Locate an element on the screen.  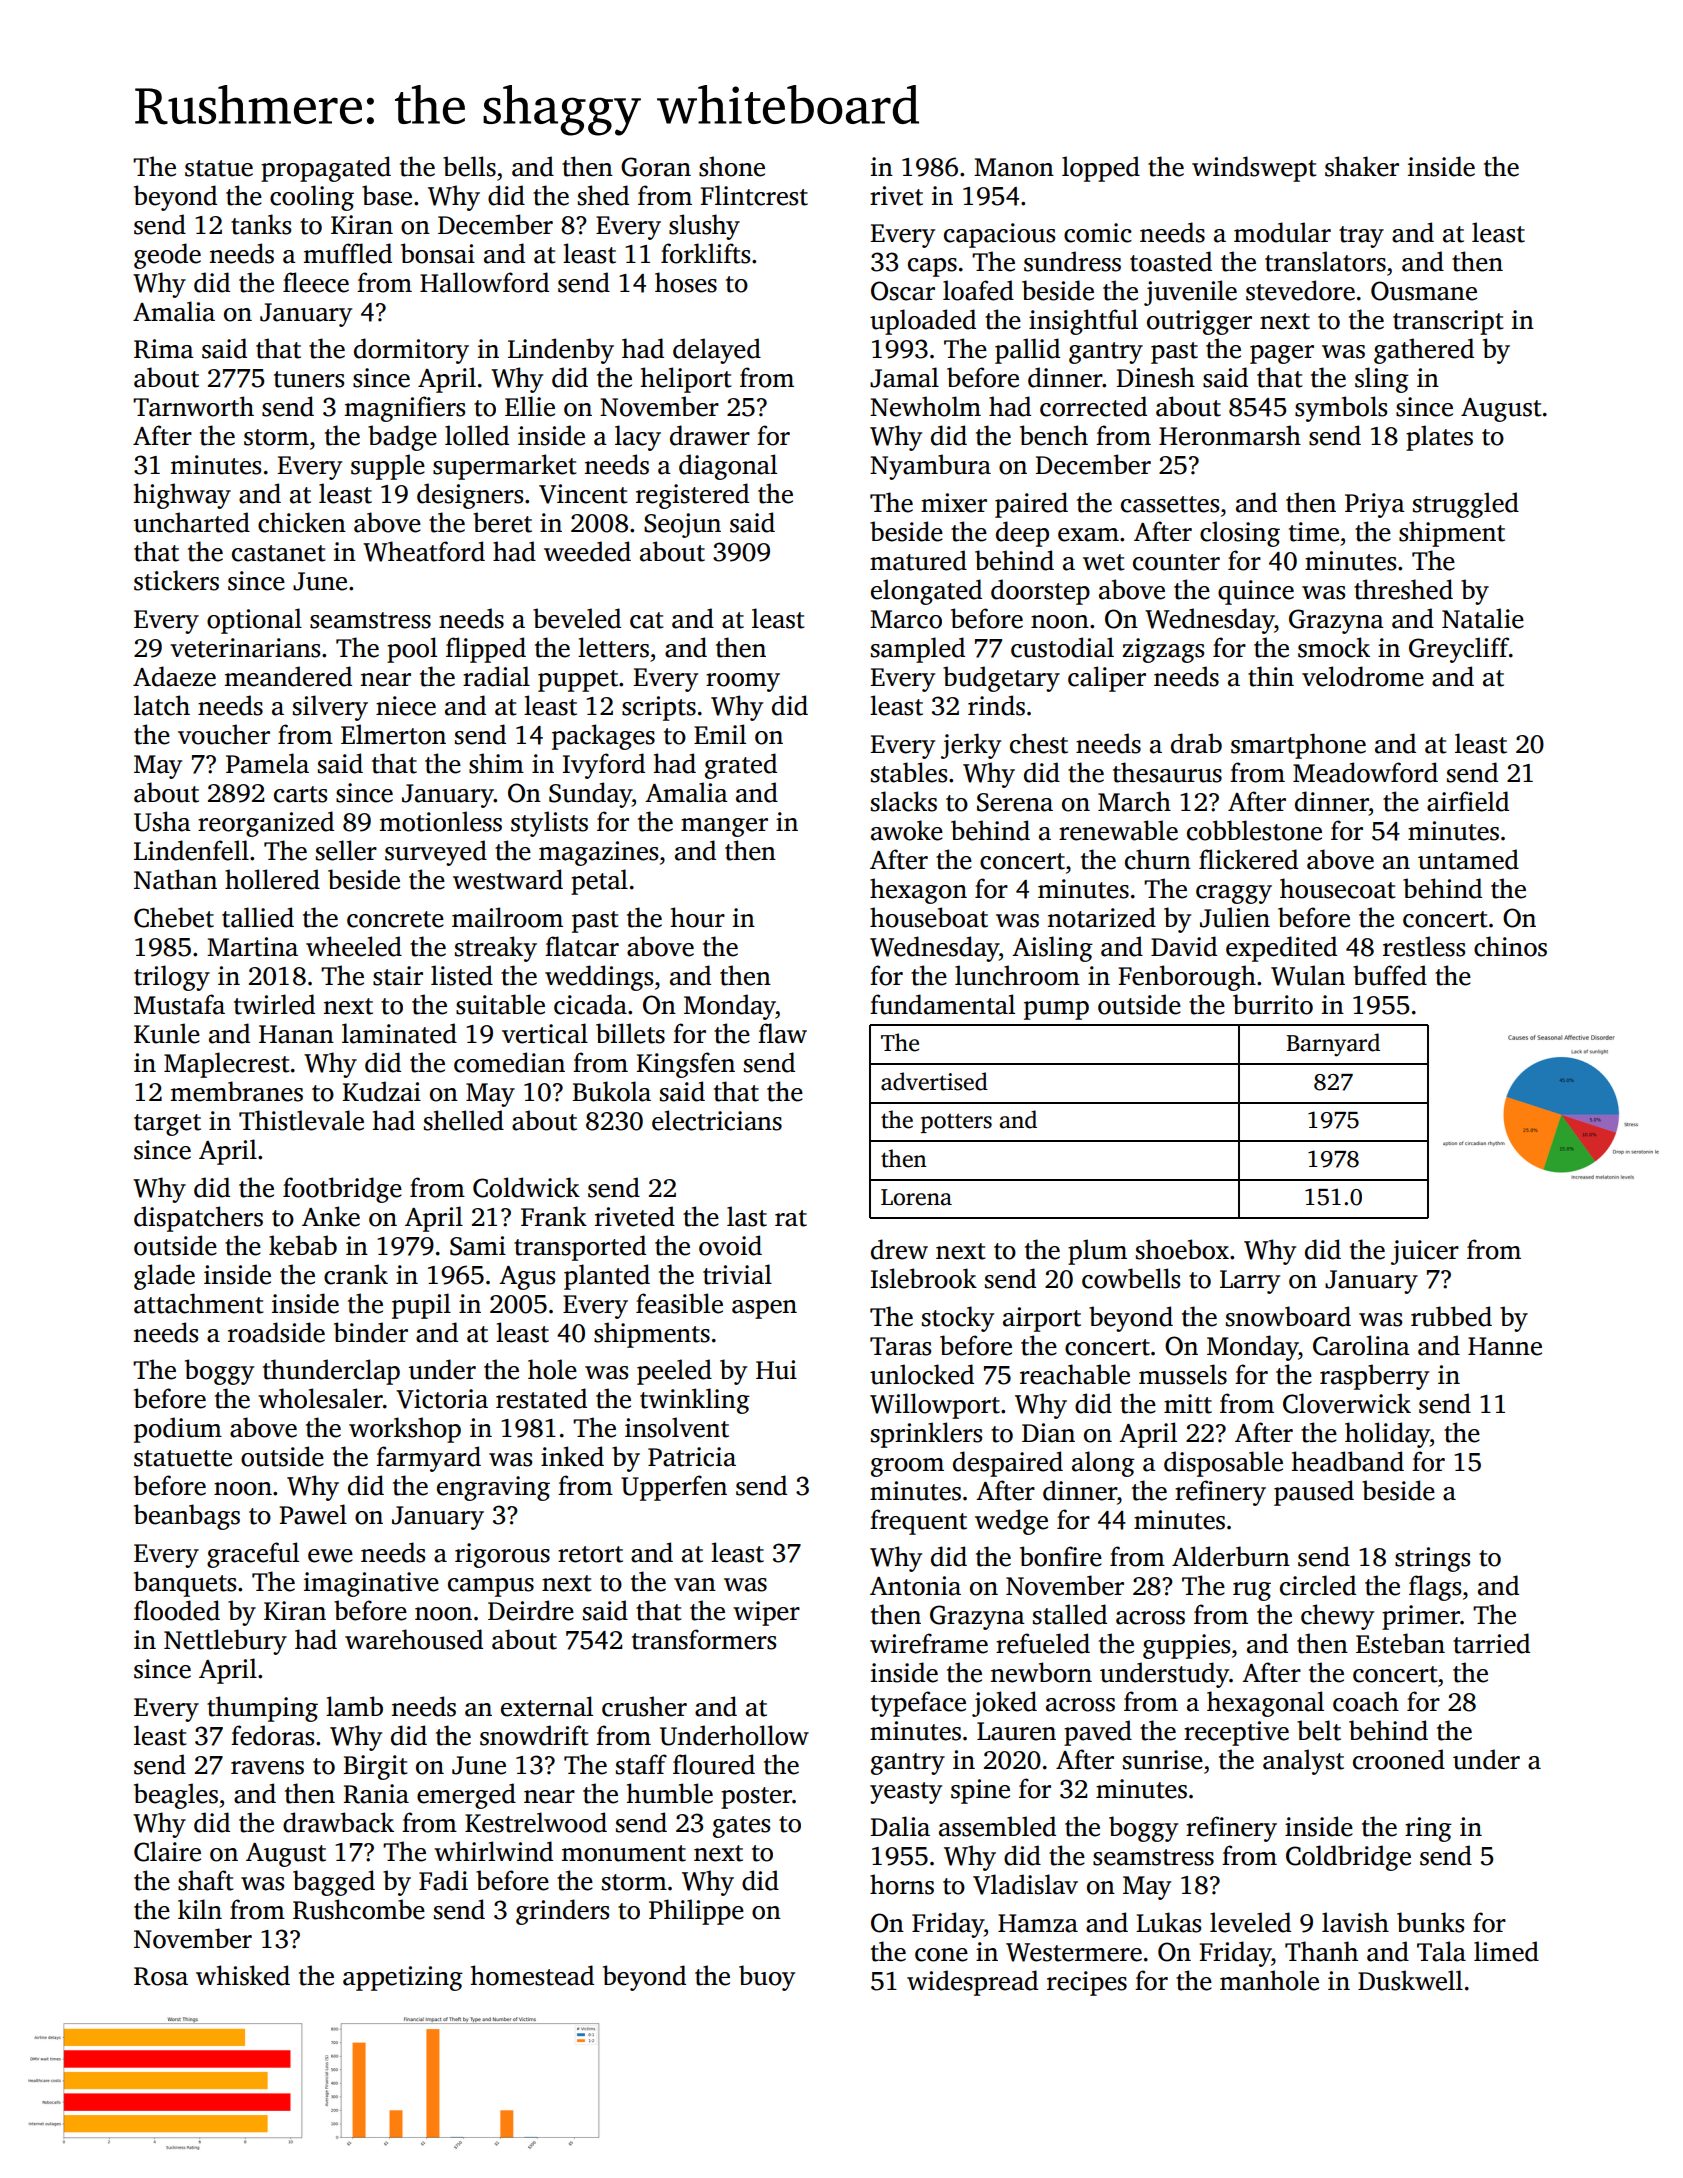
tuners is located at coordinates (309, 379).
